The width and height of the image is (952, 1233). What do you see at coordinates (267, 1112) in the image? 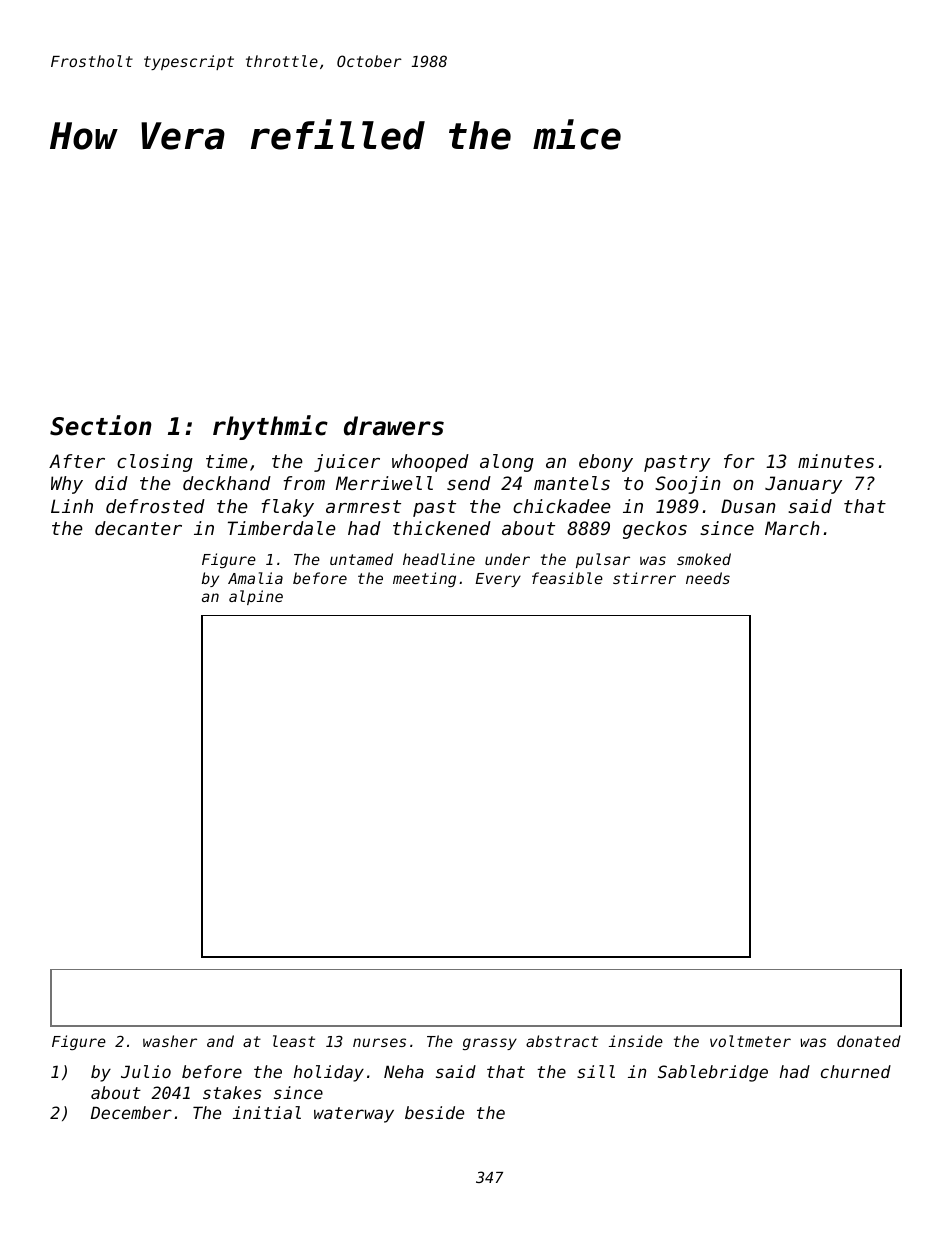
I see `initial` at bounding box center [267, 1112].
